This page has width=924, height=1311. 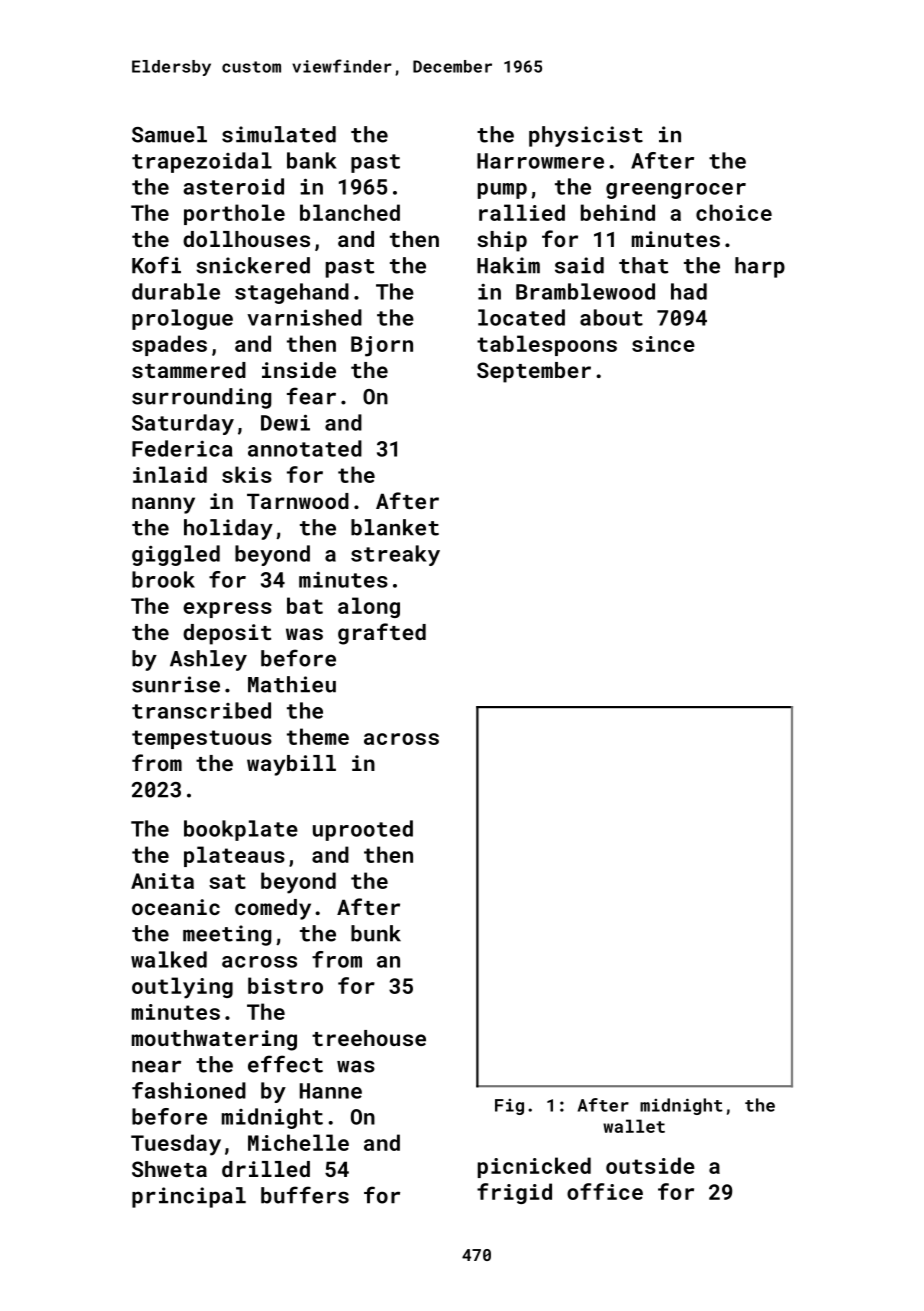 What do you see at coordinates (318, 736) in the page?
I see `theme` at bounding box center [318, 736].
